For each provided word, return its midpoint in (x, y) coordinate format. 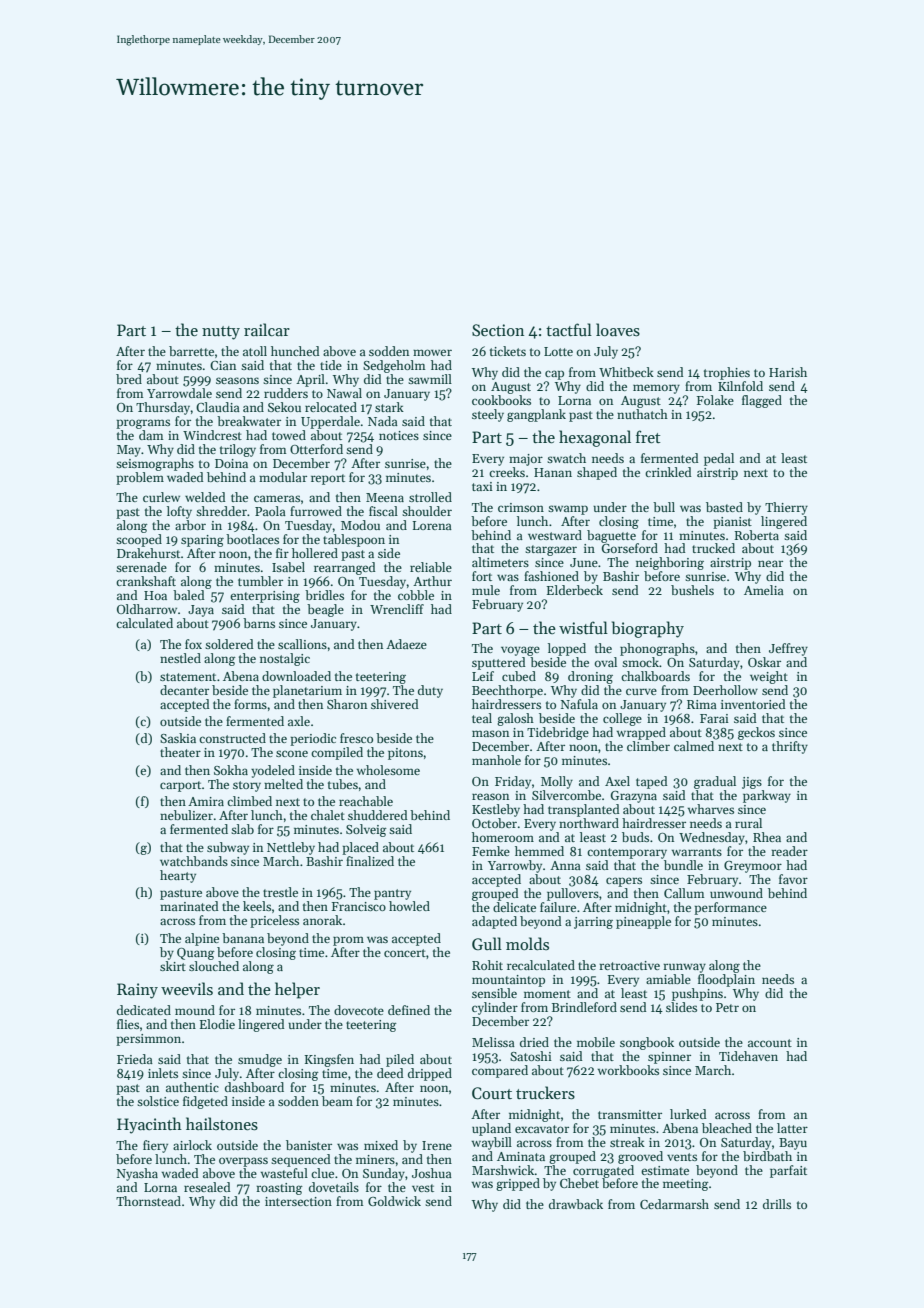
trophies (727, 373)
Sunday (384, 1174)
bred (129, 379)
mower (432, 352)
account (770, 1043)
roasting (279, 1189)
